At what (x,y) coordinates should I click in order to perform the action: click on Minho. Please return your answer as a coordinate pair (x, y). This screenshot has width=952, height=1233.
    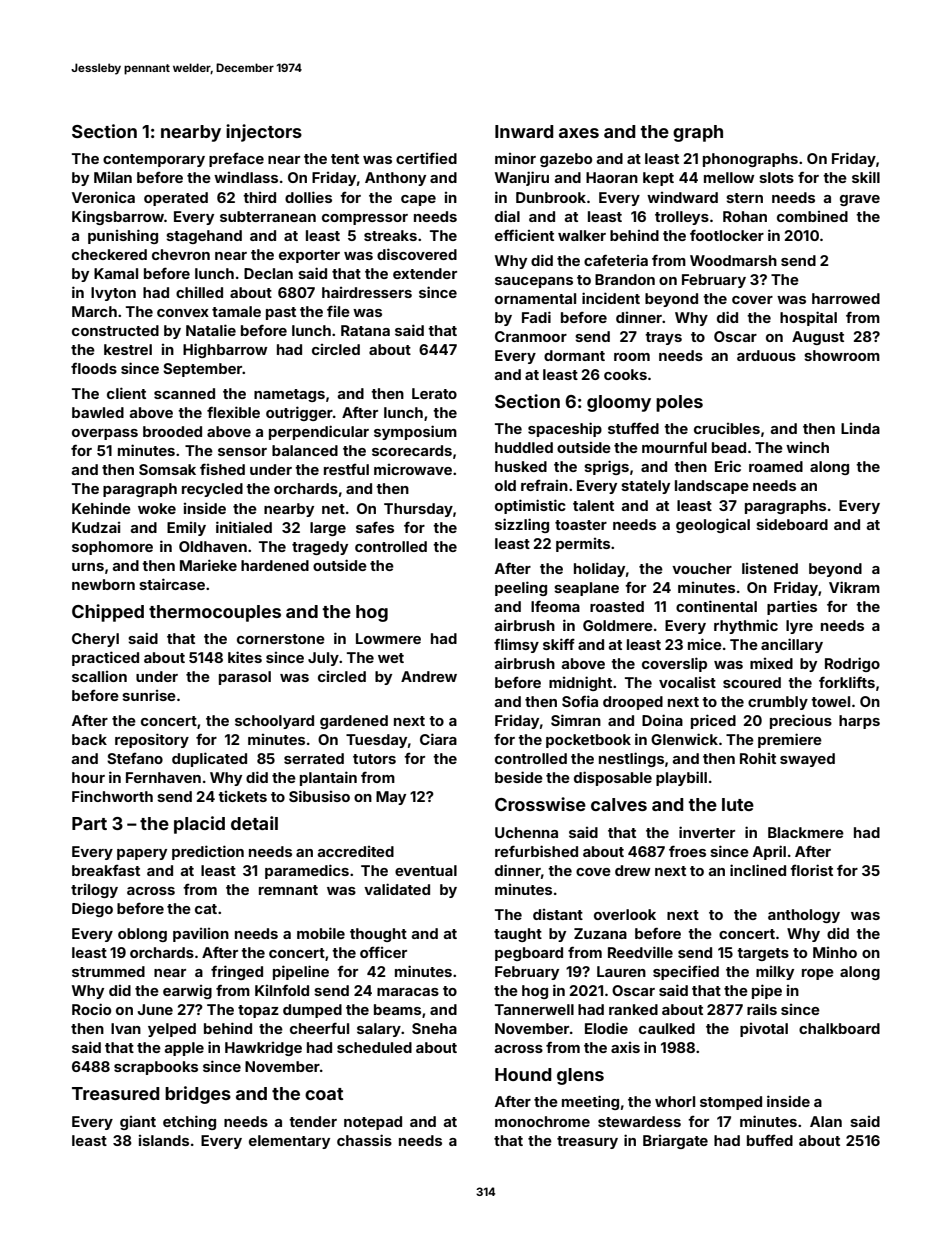
    Looking at the image, I should click on (835, 952).
